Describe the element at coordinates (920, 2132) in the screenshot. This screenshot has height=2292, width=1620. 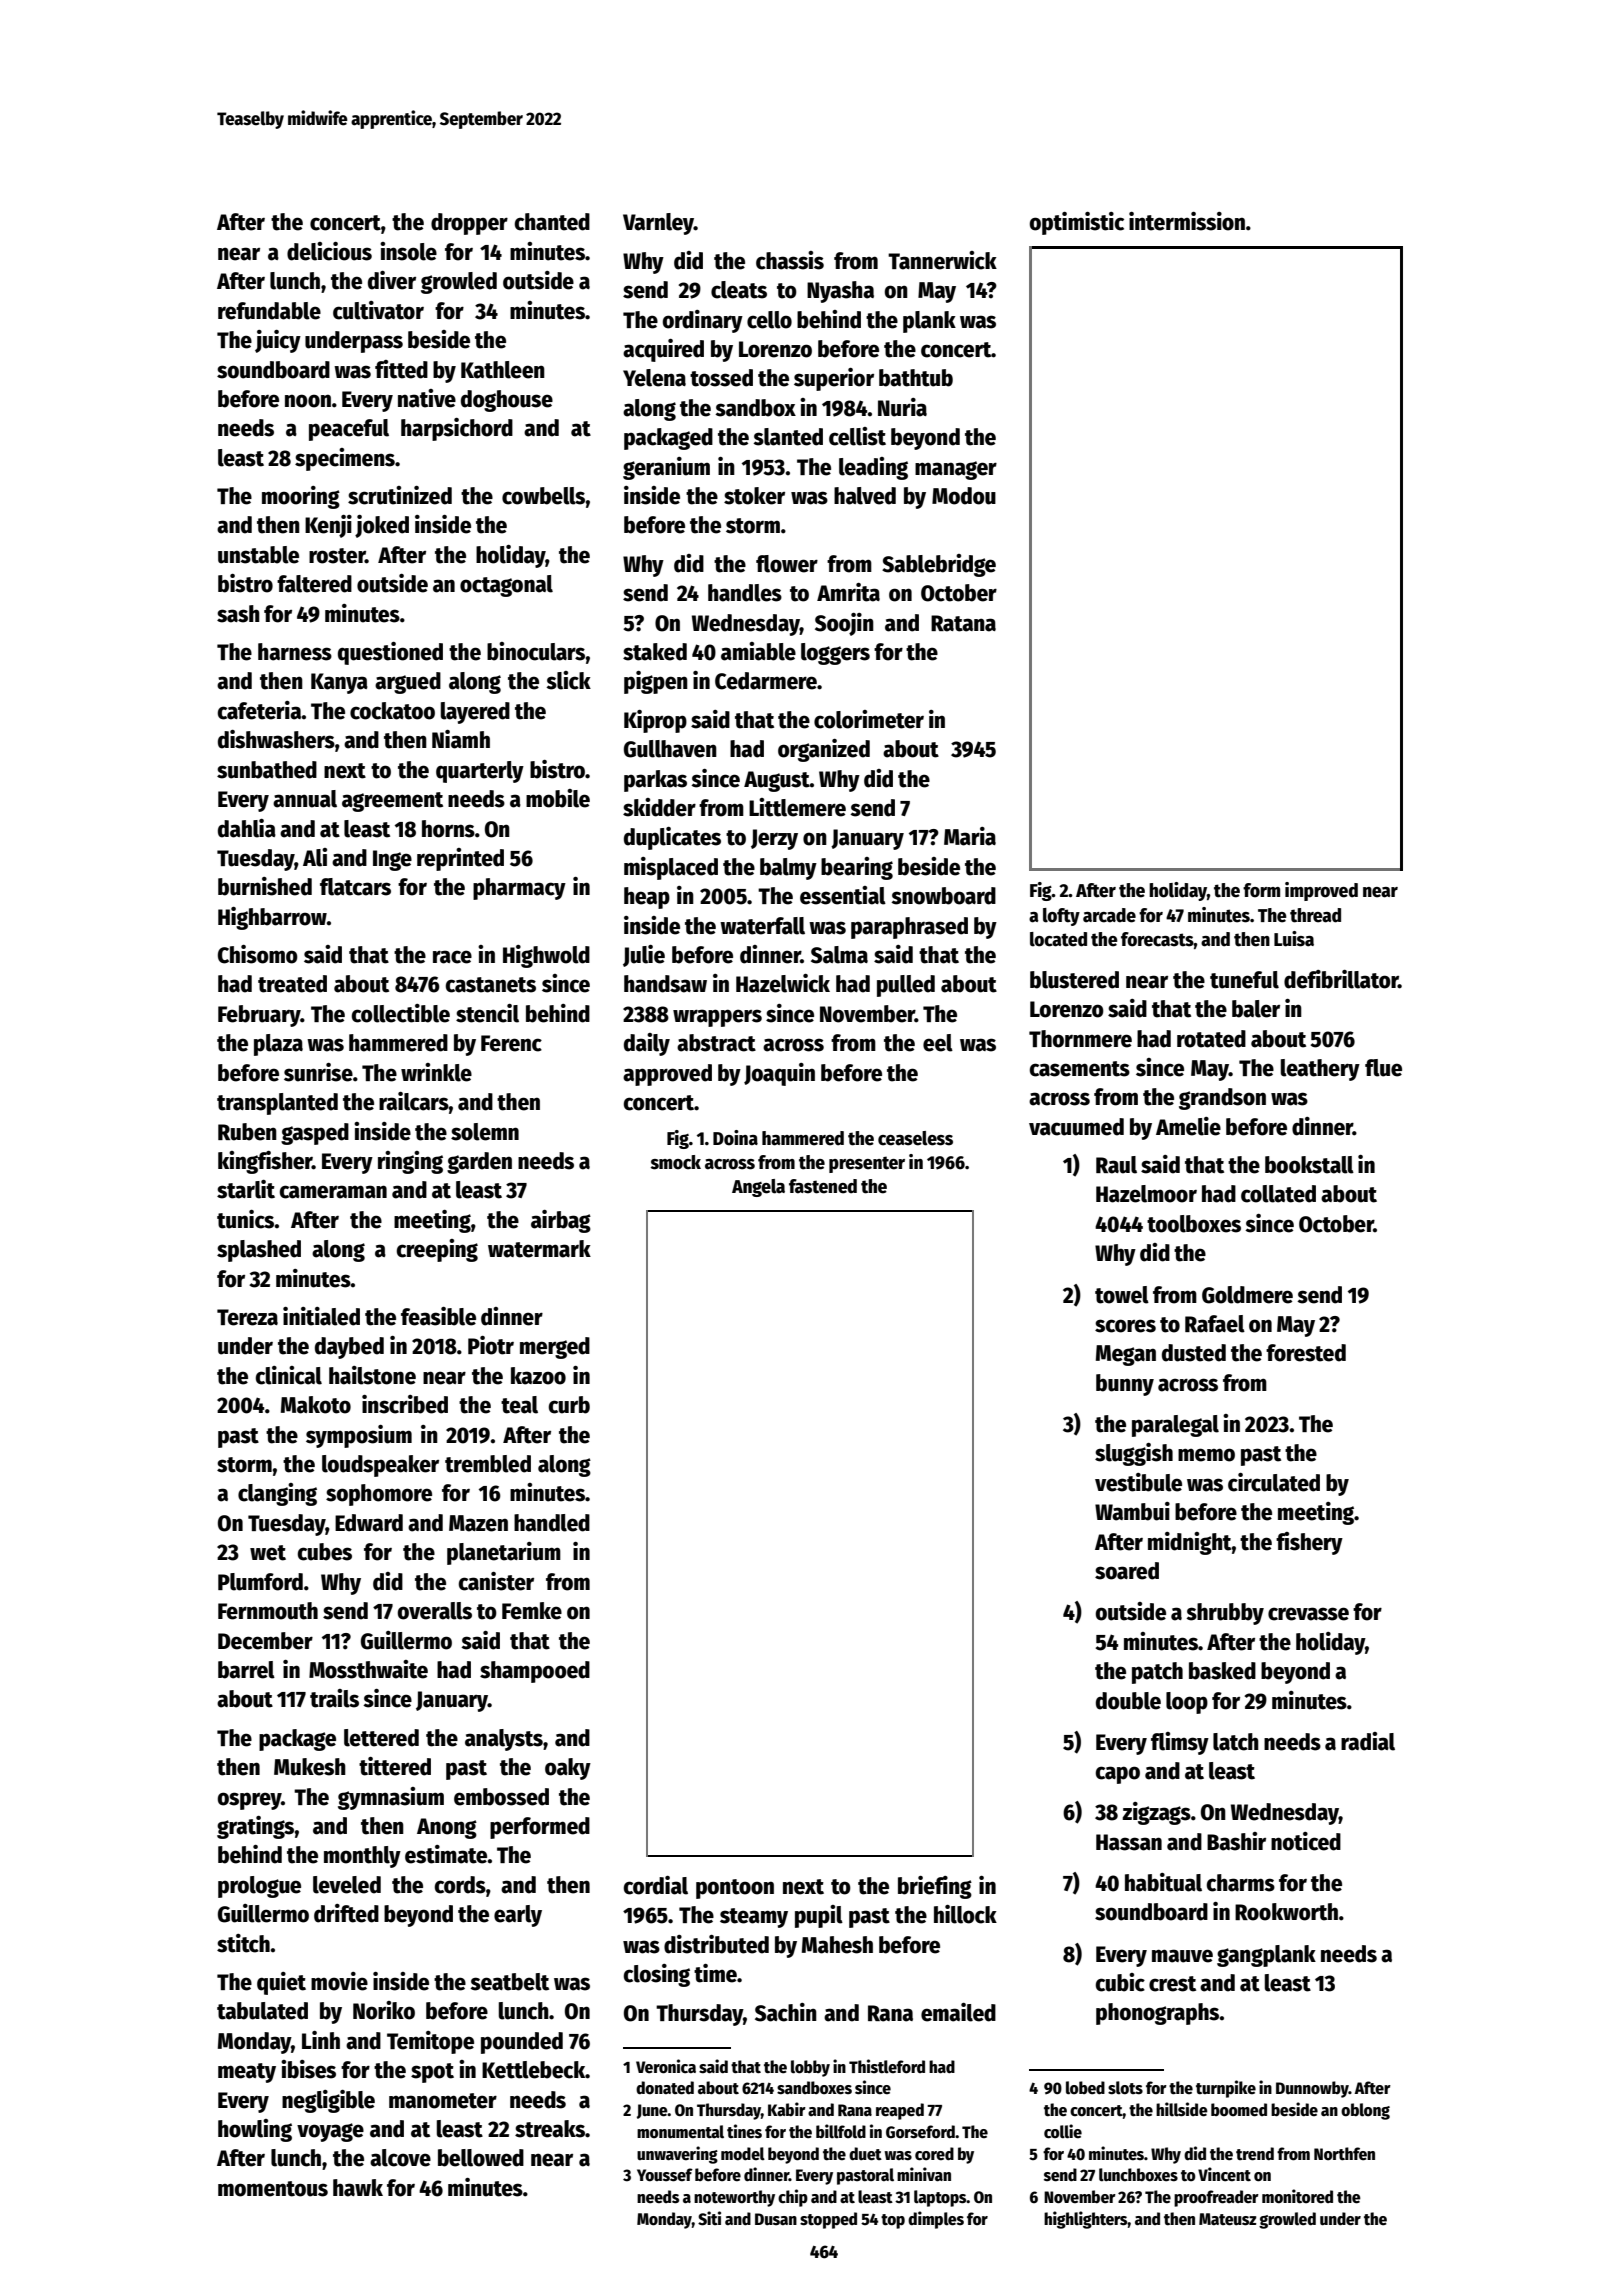
I see `Gorseford` at that location.
